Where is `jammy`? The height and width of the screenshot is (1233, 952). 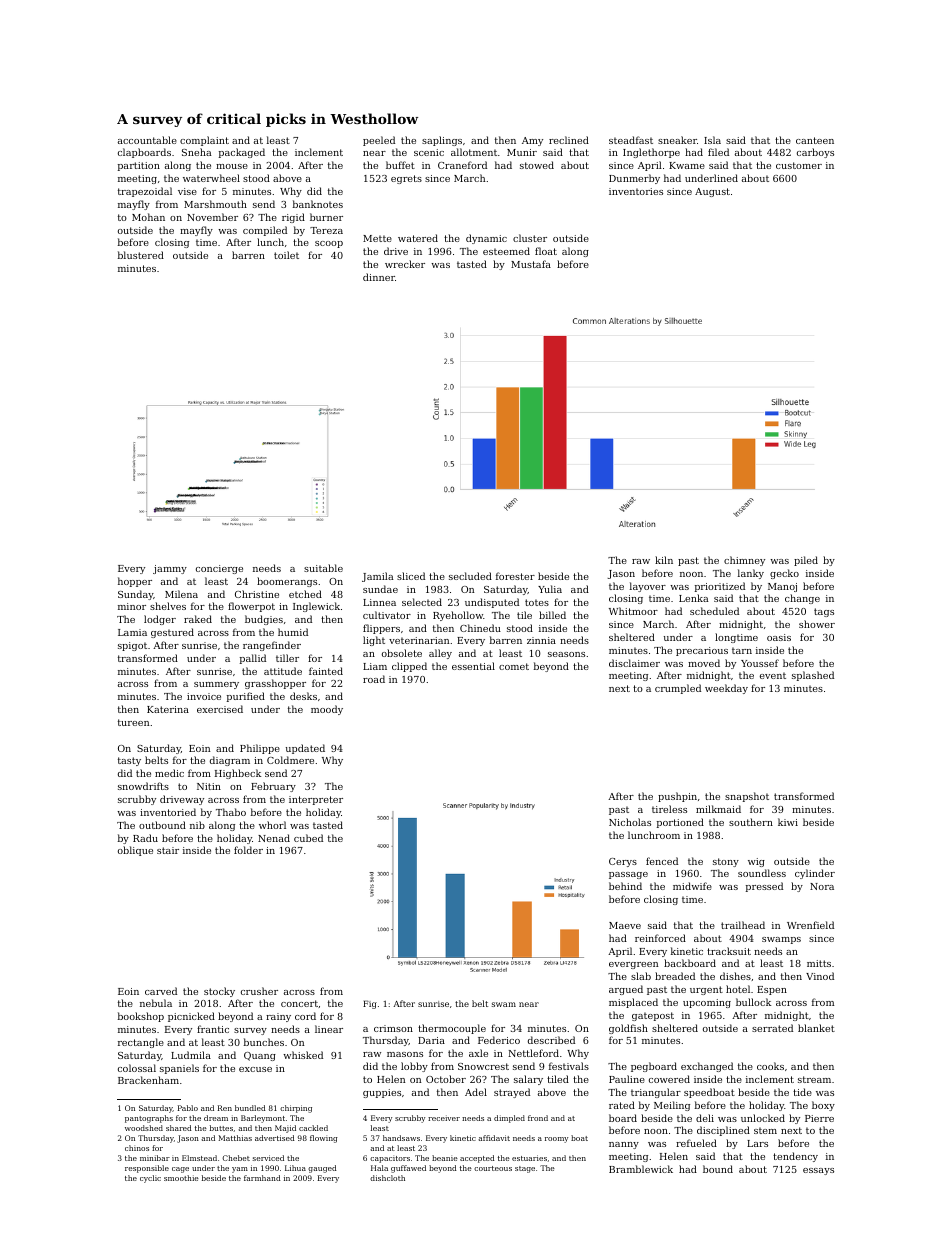 jammy is located at coordinates (170, 569).
